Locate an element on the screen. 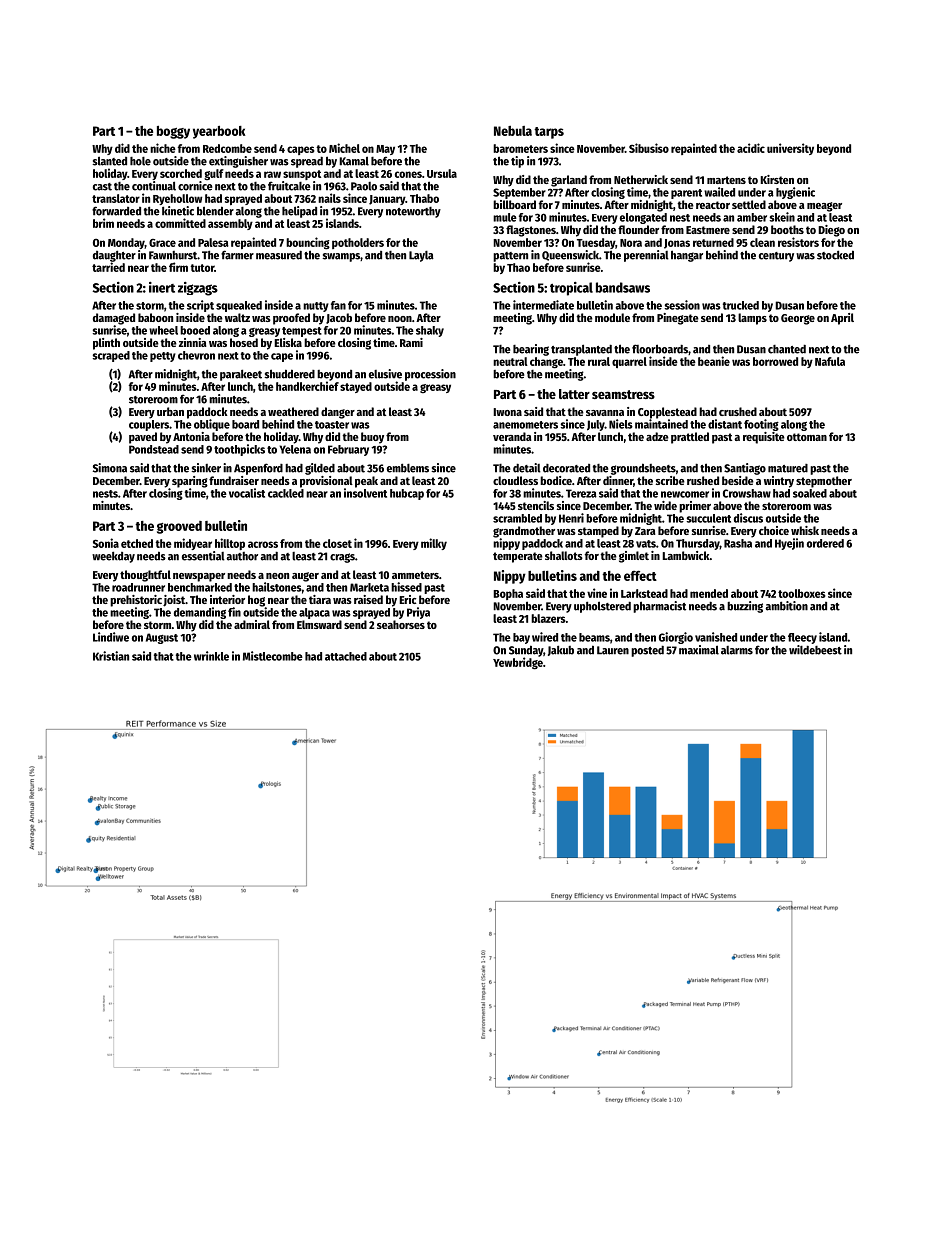  damaged is located at coordinates (114, 319).
